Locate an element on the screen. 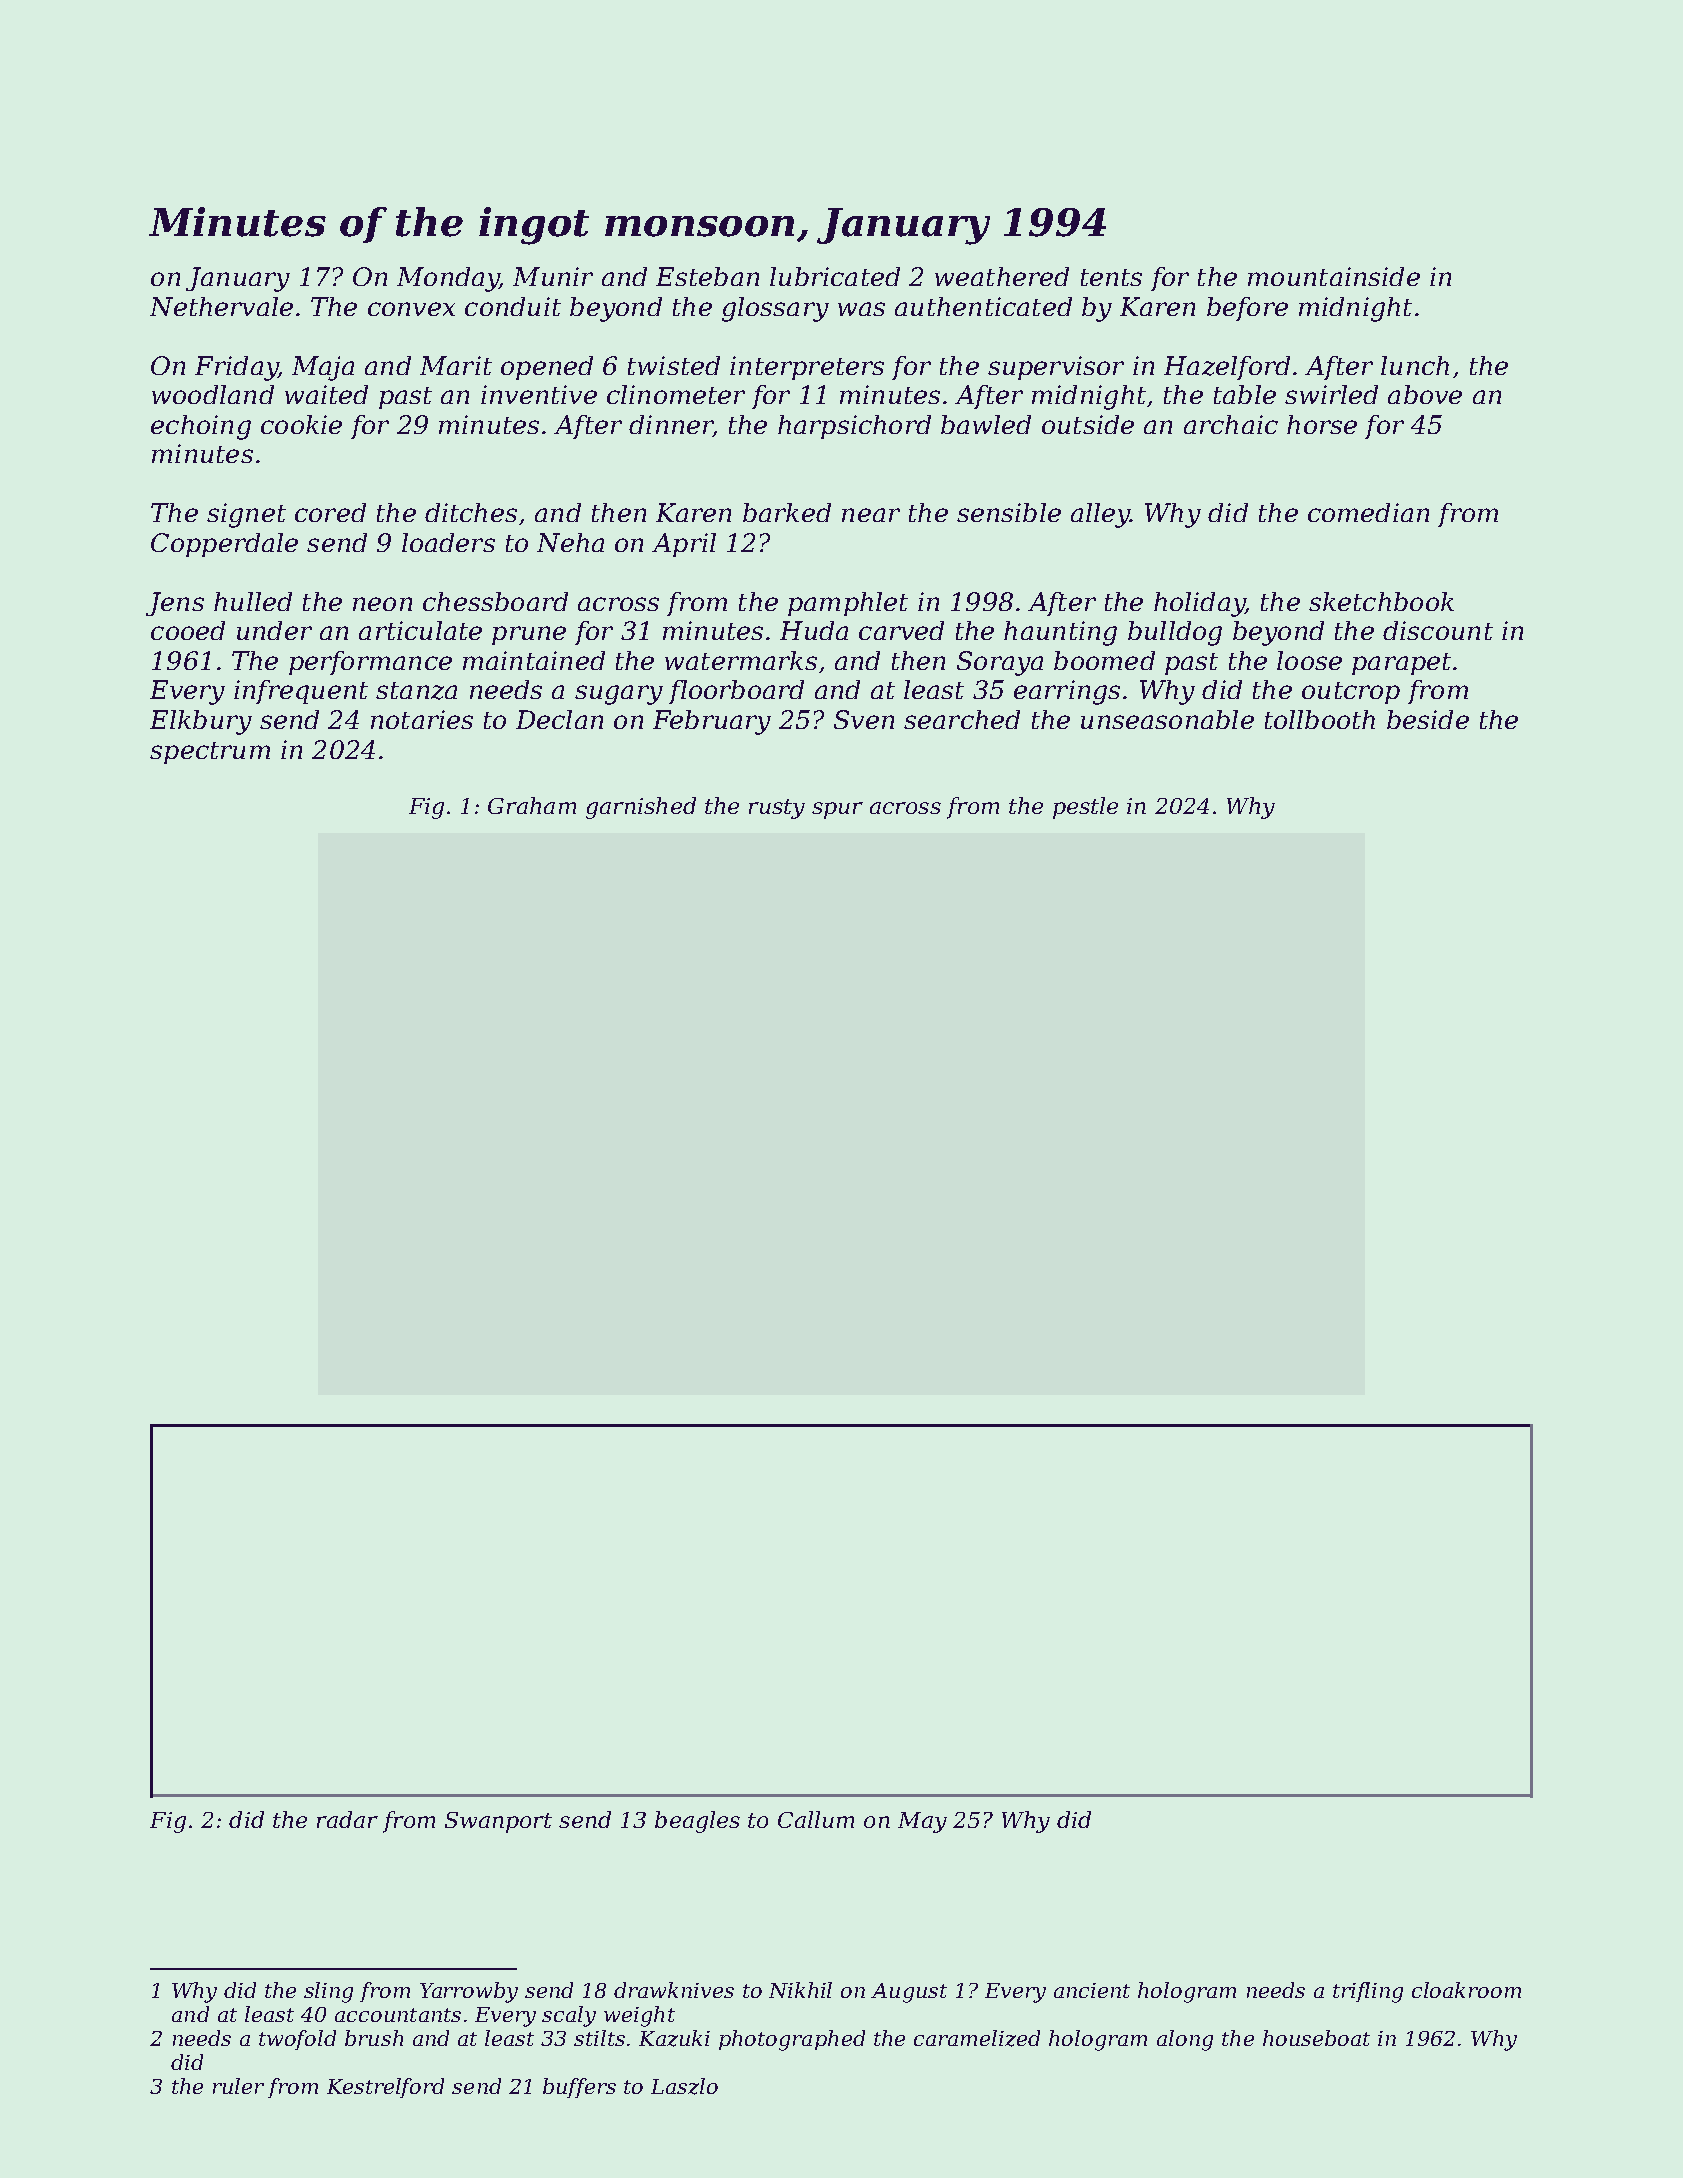 The height and width of the screenshot is (2178, 1683). radar is located at coordinates (347, 1819).
